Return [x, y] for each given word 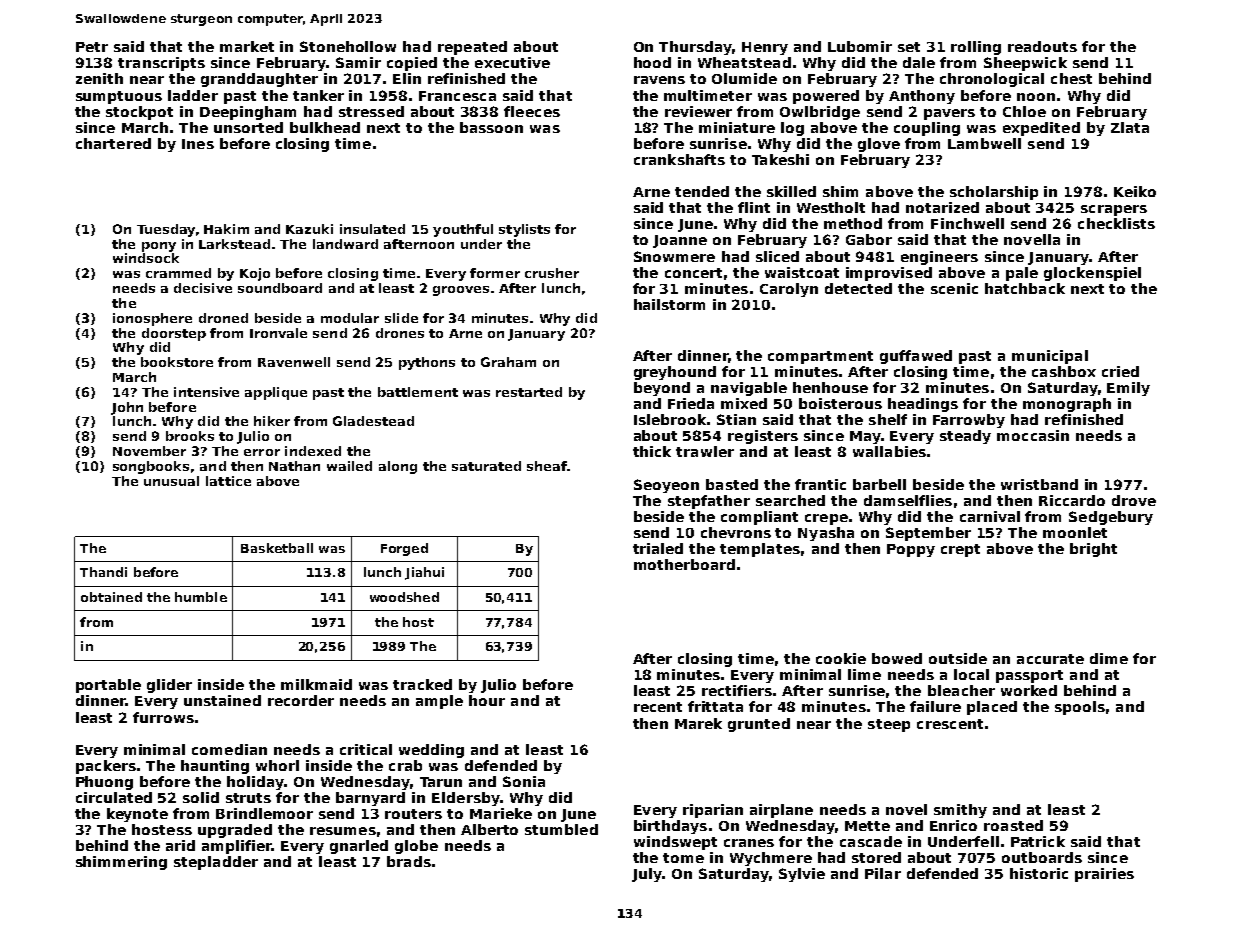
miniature [737, 127]
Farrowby [969, 421]
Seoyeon [666, 486]
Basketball [277, 548]
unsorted [248, 127]
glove [879, 145]
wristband [1039, 484]
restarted [529, 392]
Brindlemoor [264, 813]
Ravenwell [294, 362]
